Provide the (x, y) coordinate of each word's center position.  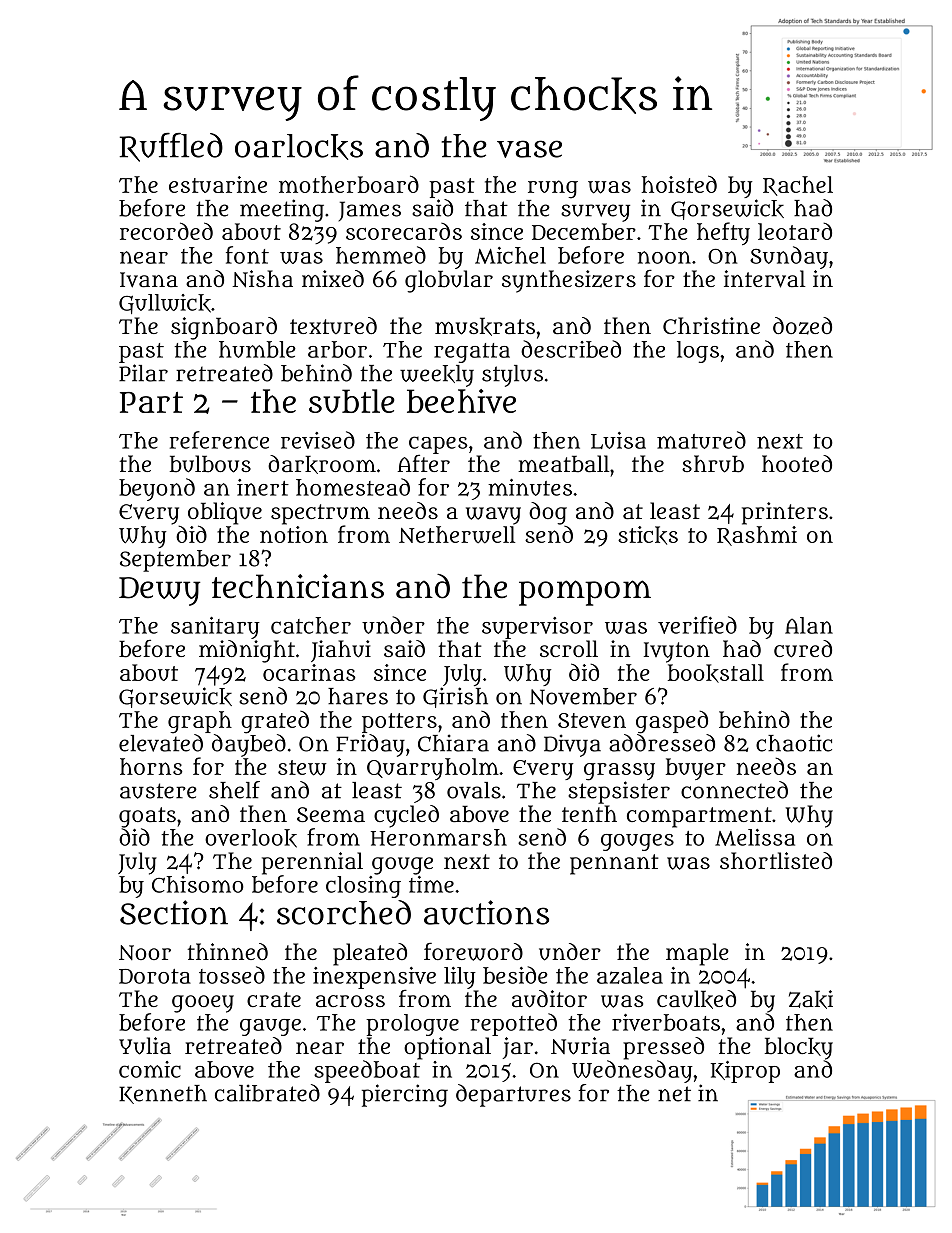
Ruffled (171, 147)
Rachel (798, 186)
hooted (797, 463)
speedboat (367, 1071)
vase (529, 149)
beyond (157, 489)
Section (174, 912)
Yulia (145, 1046)
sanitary (215, 628)
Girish (455, 697)
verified (697, 625)
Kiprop (745, 1072)
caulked (696, 999)
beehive (461, 401)
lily (460, 978)
